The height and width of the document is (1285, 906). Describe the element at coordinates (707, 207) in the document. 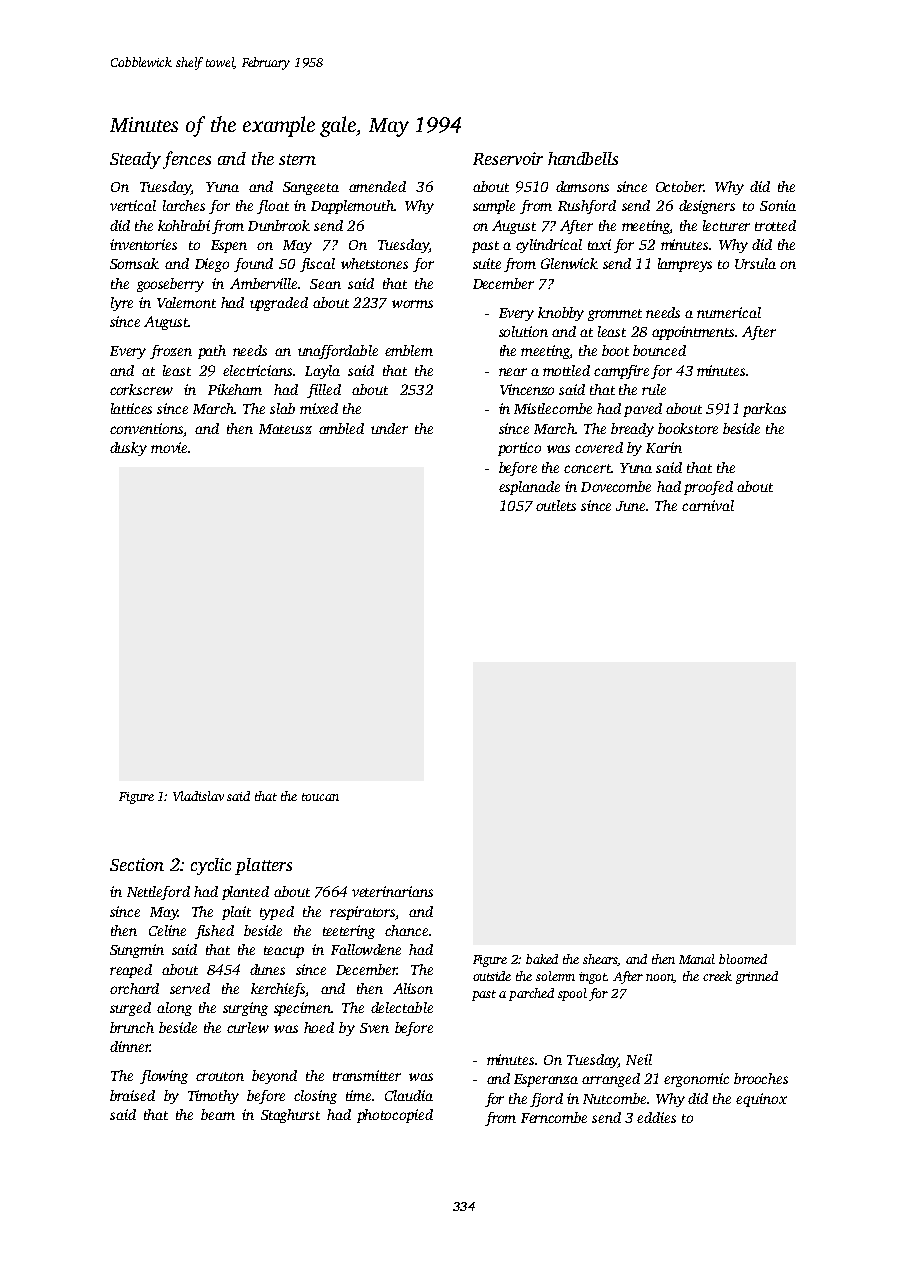

I see `designers` at that location.
